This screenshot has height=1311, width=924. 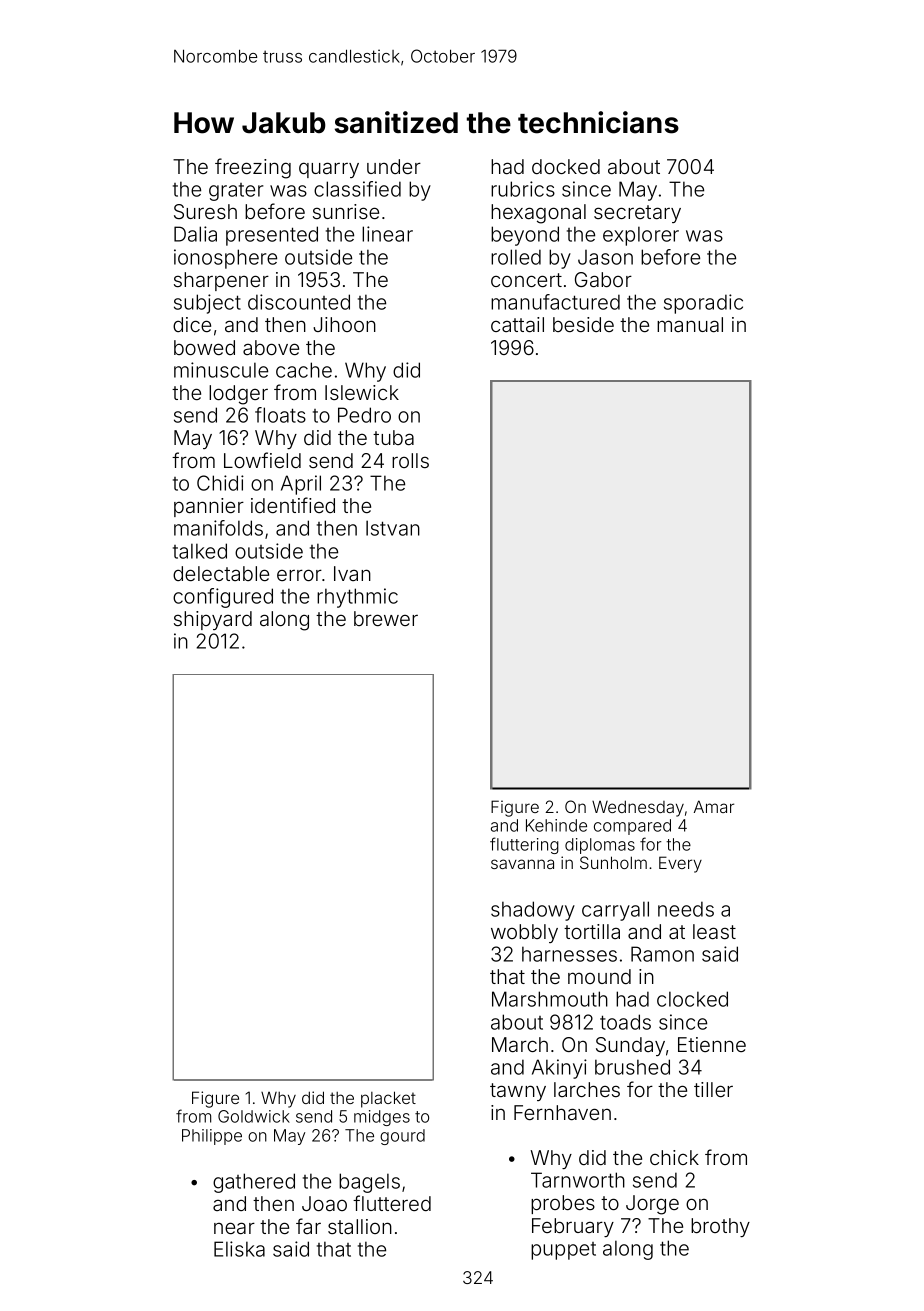 What do you see at coordinates (329, 170) in the screenshot?
I see `quarry` at bounding box center [329, 170].
